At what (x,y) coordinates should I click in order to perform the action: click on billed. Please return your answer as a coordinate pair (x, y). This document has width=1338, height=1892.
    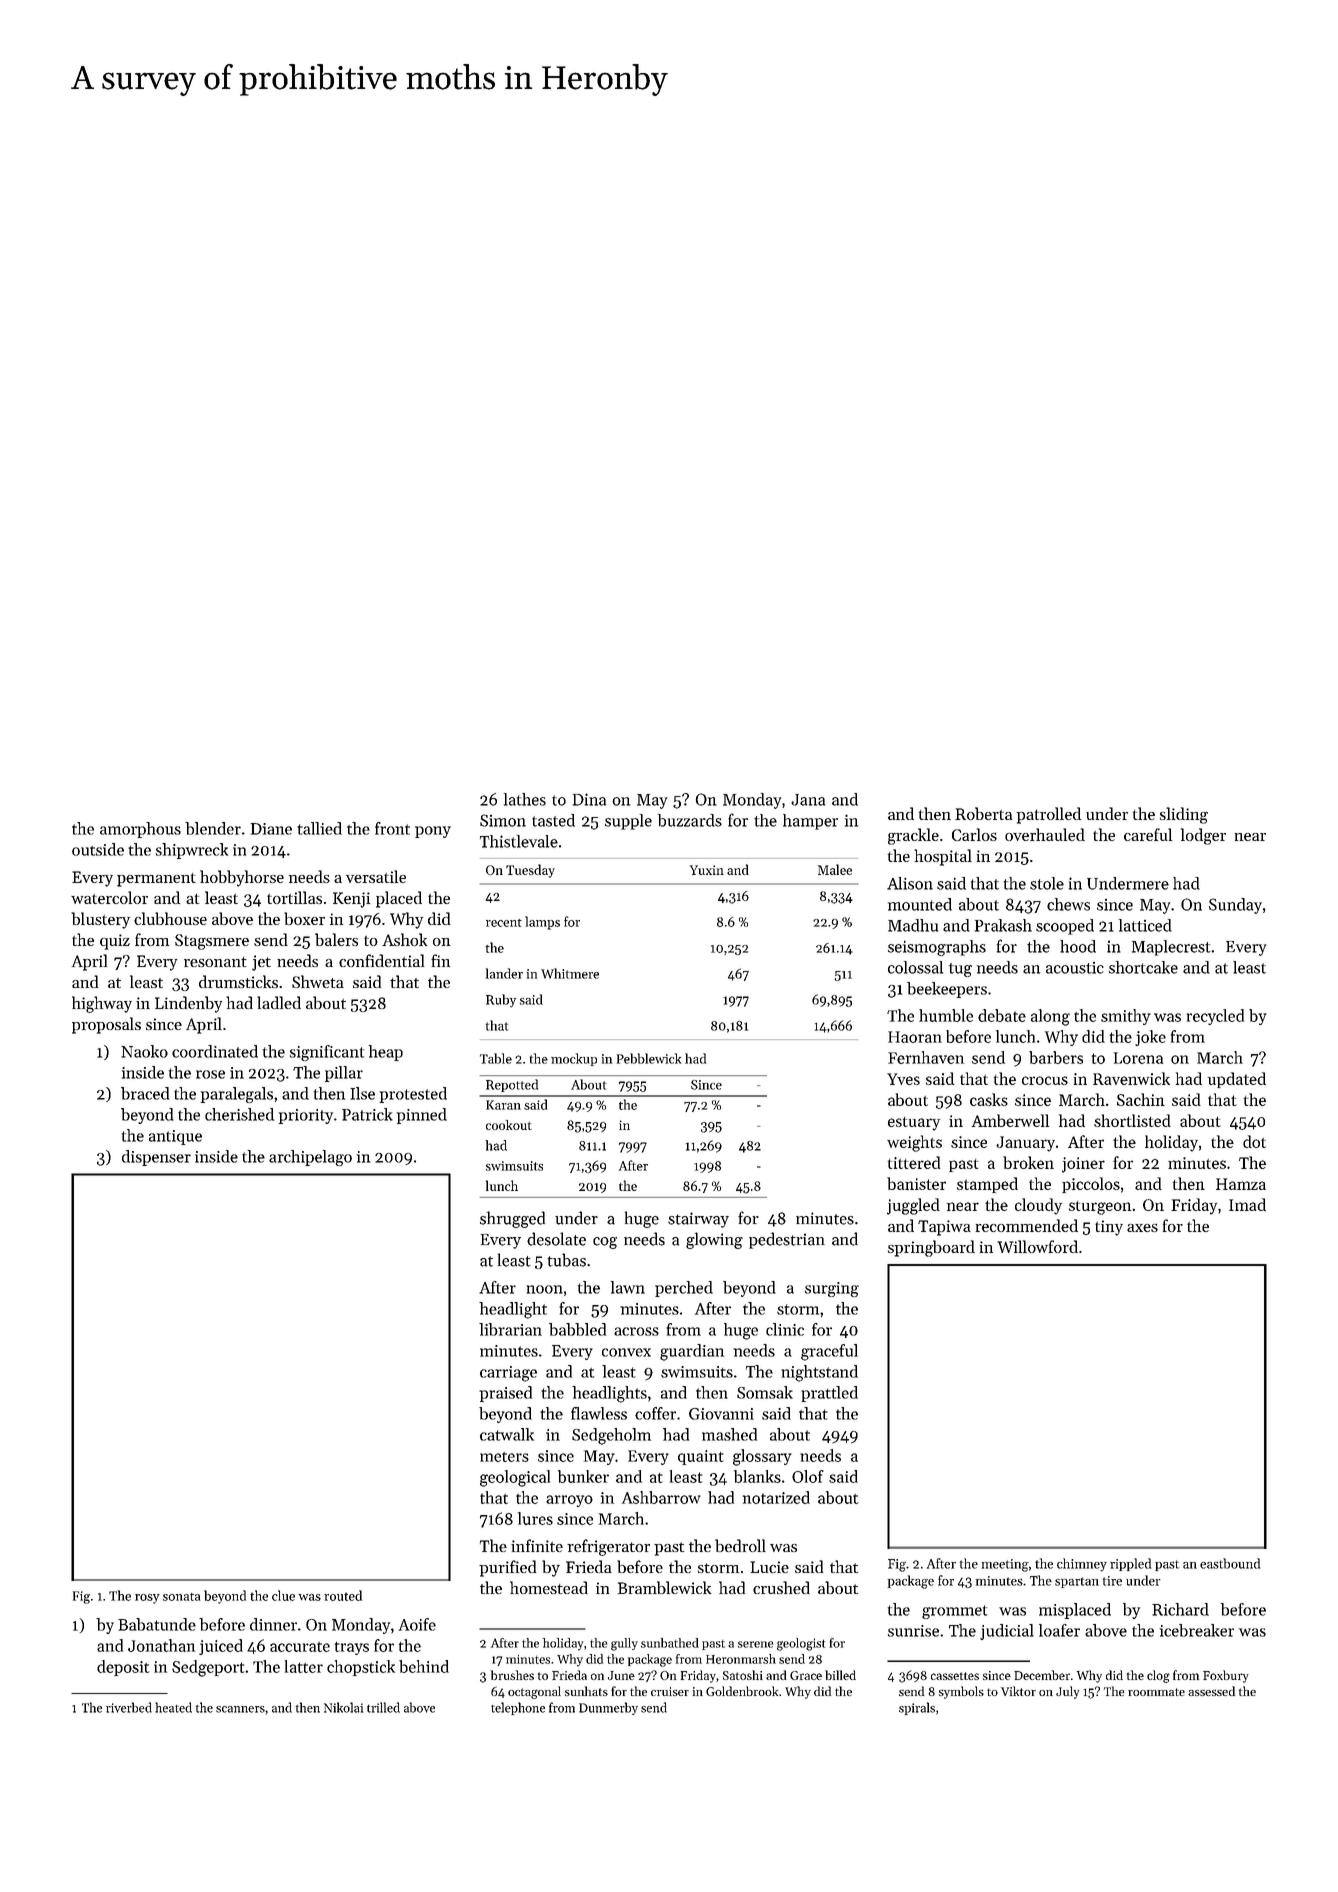
    Looking at the image, I should click on (840, 1675).
